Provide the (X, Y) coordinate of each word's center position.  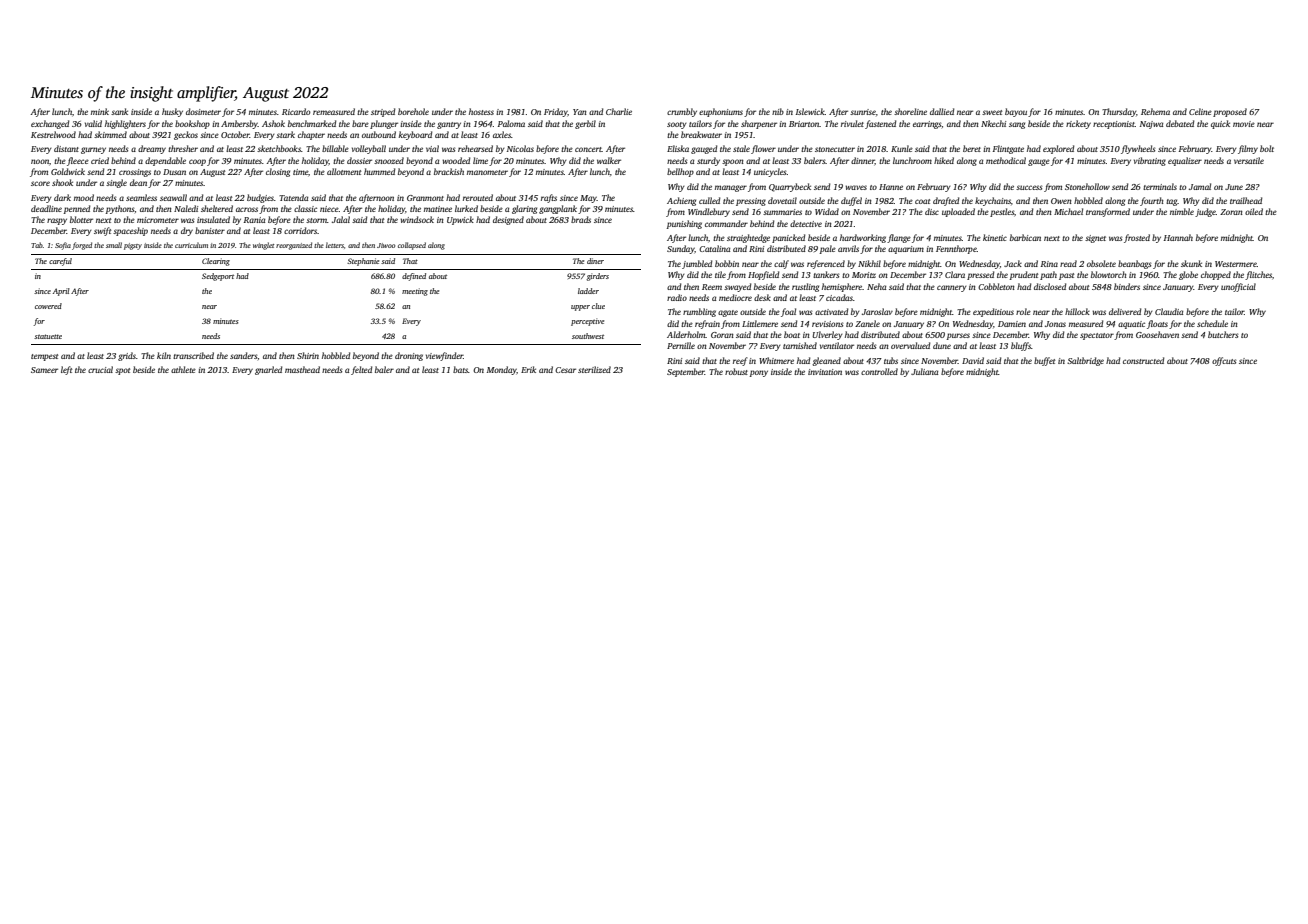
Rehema (1155, 111)
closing (278, 172)
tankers (826, 274)
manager (731, 188)
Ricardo (296, 111)
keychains (993, 201)
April (61, 292)
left (66, 370)
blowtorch (1109, 274)
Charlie (619, 111)
